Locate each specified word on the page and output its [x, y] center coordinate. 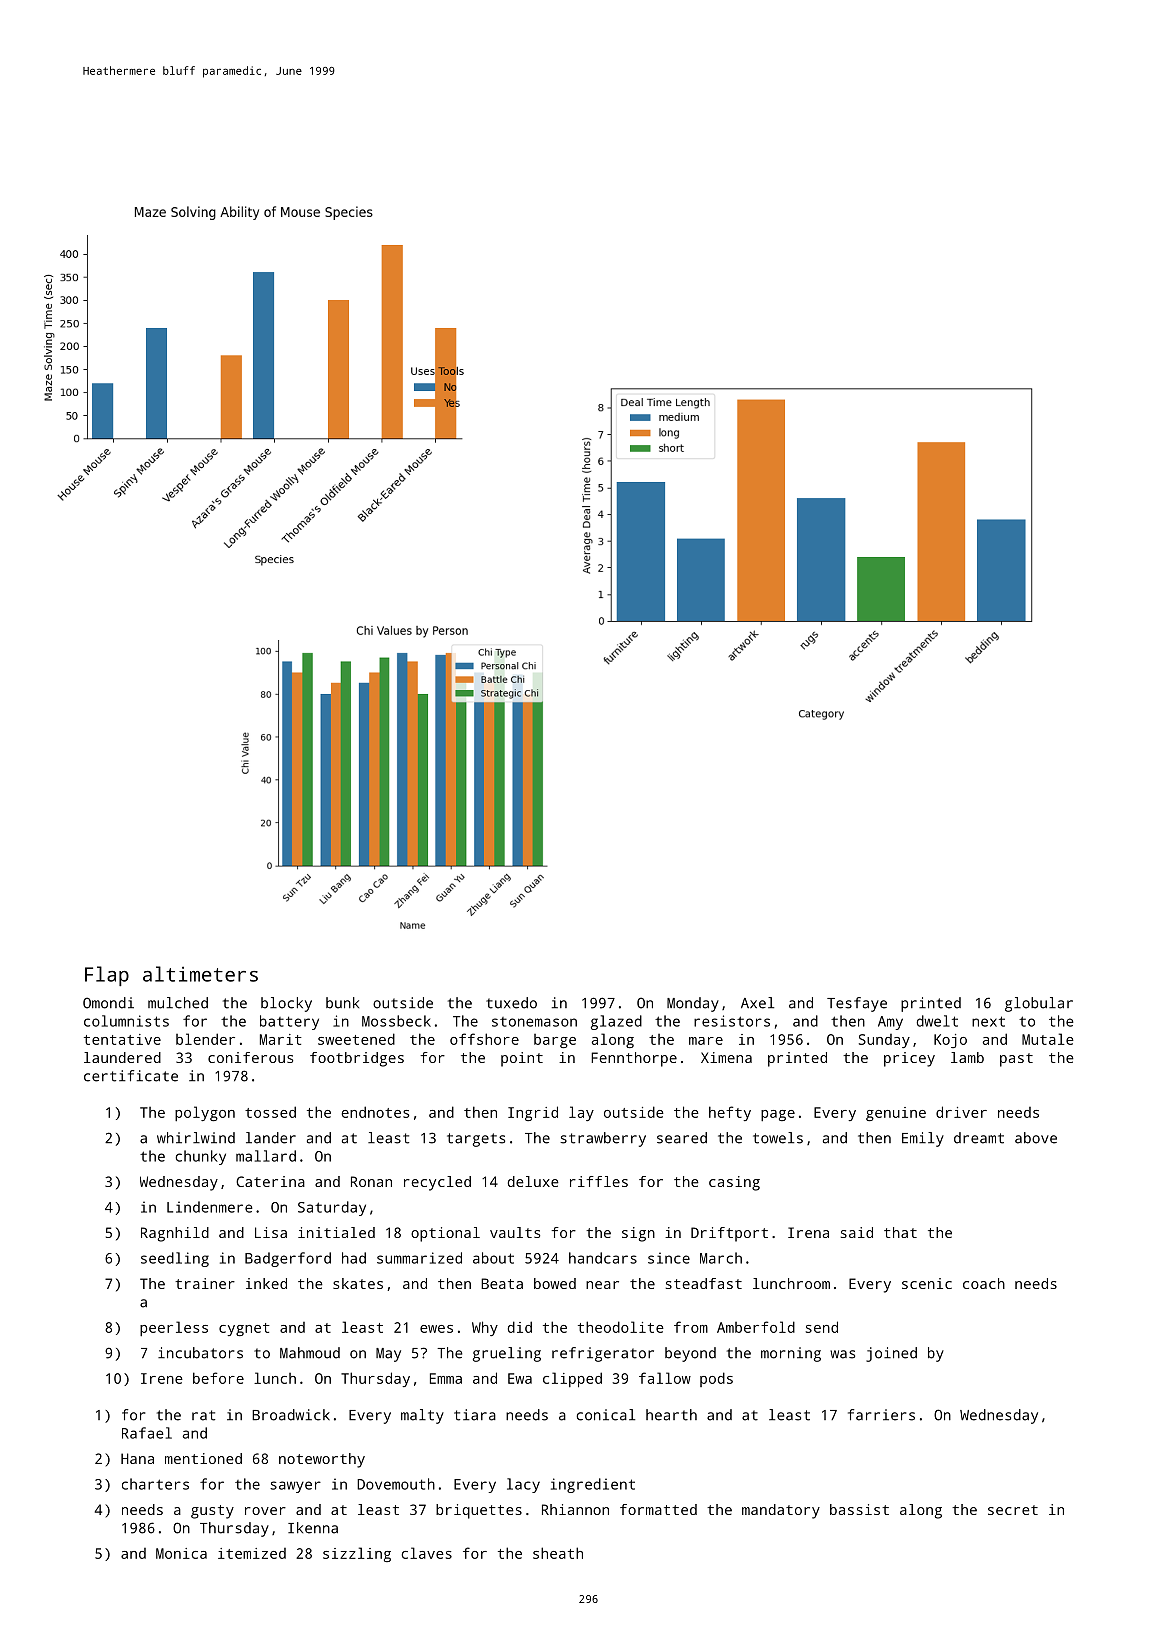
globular [1039, 1004]
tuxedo [511, 1003]
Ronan [371, 1181]
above [1036, 1138]
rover [265, 1511]
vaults [515, 1232]
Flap [107, 976]
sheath [558, 1553]
